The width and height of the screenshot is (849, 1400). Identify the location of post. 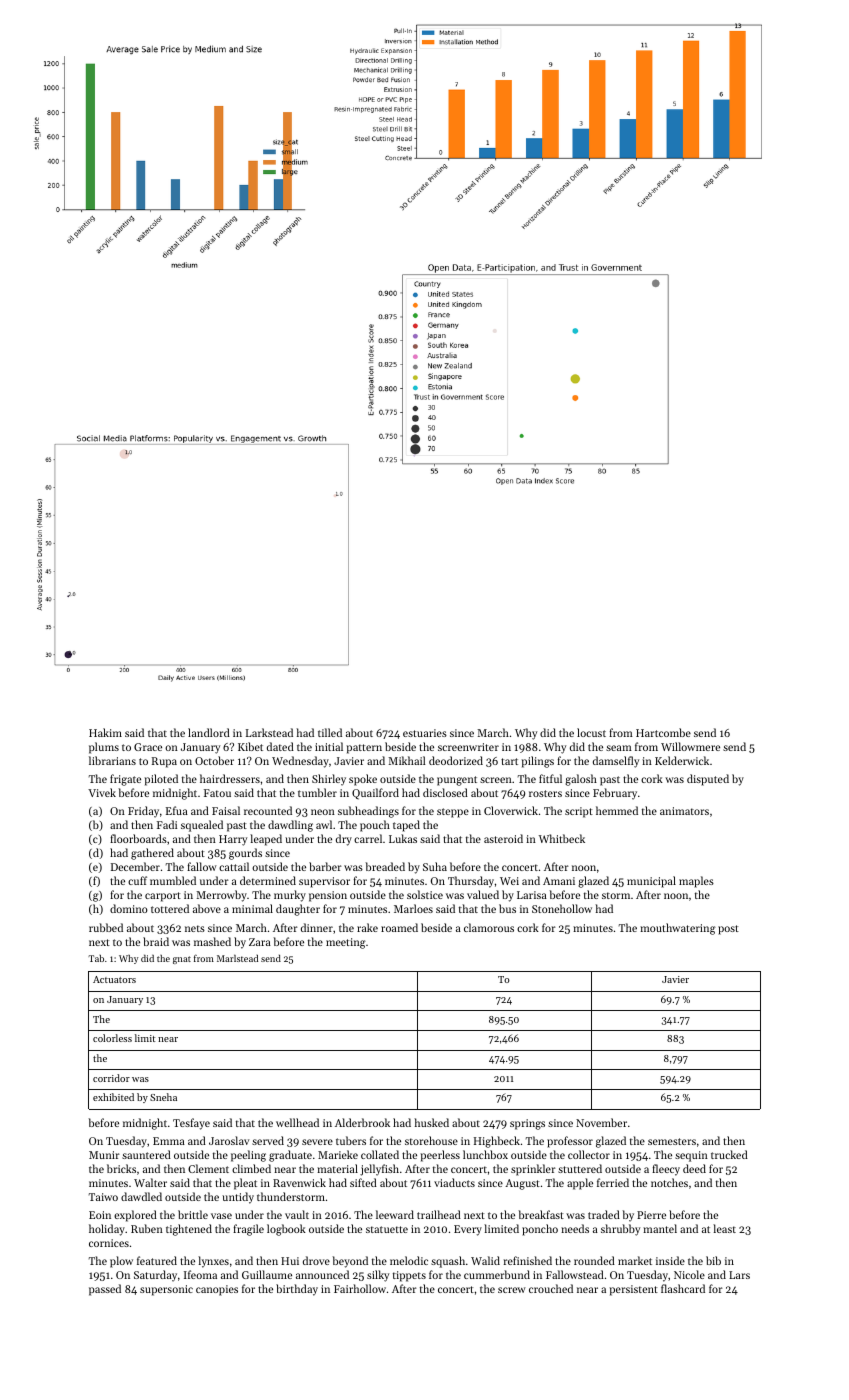
(728, 930).
